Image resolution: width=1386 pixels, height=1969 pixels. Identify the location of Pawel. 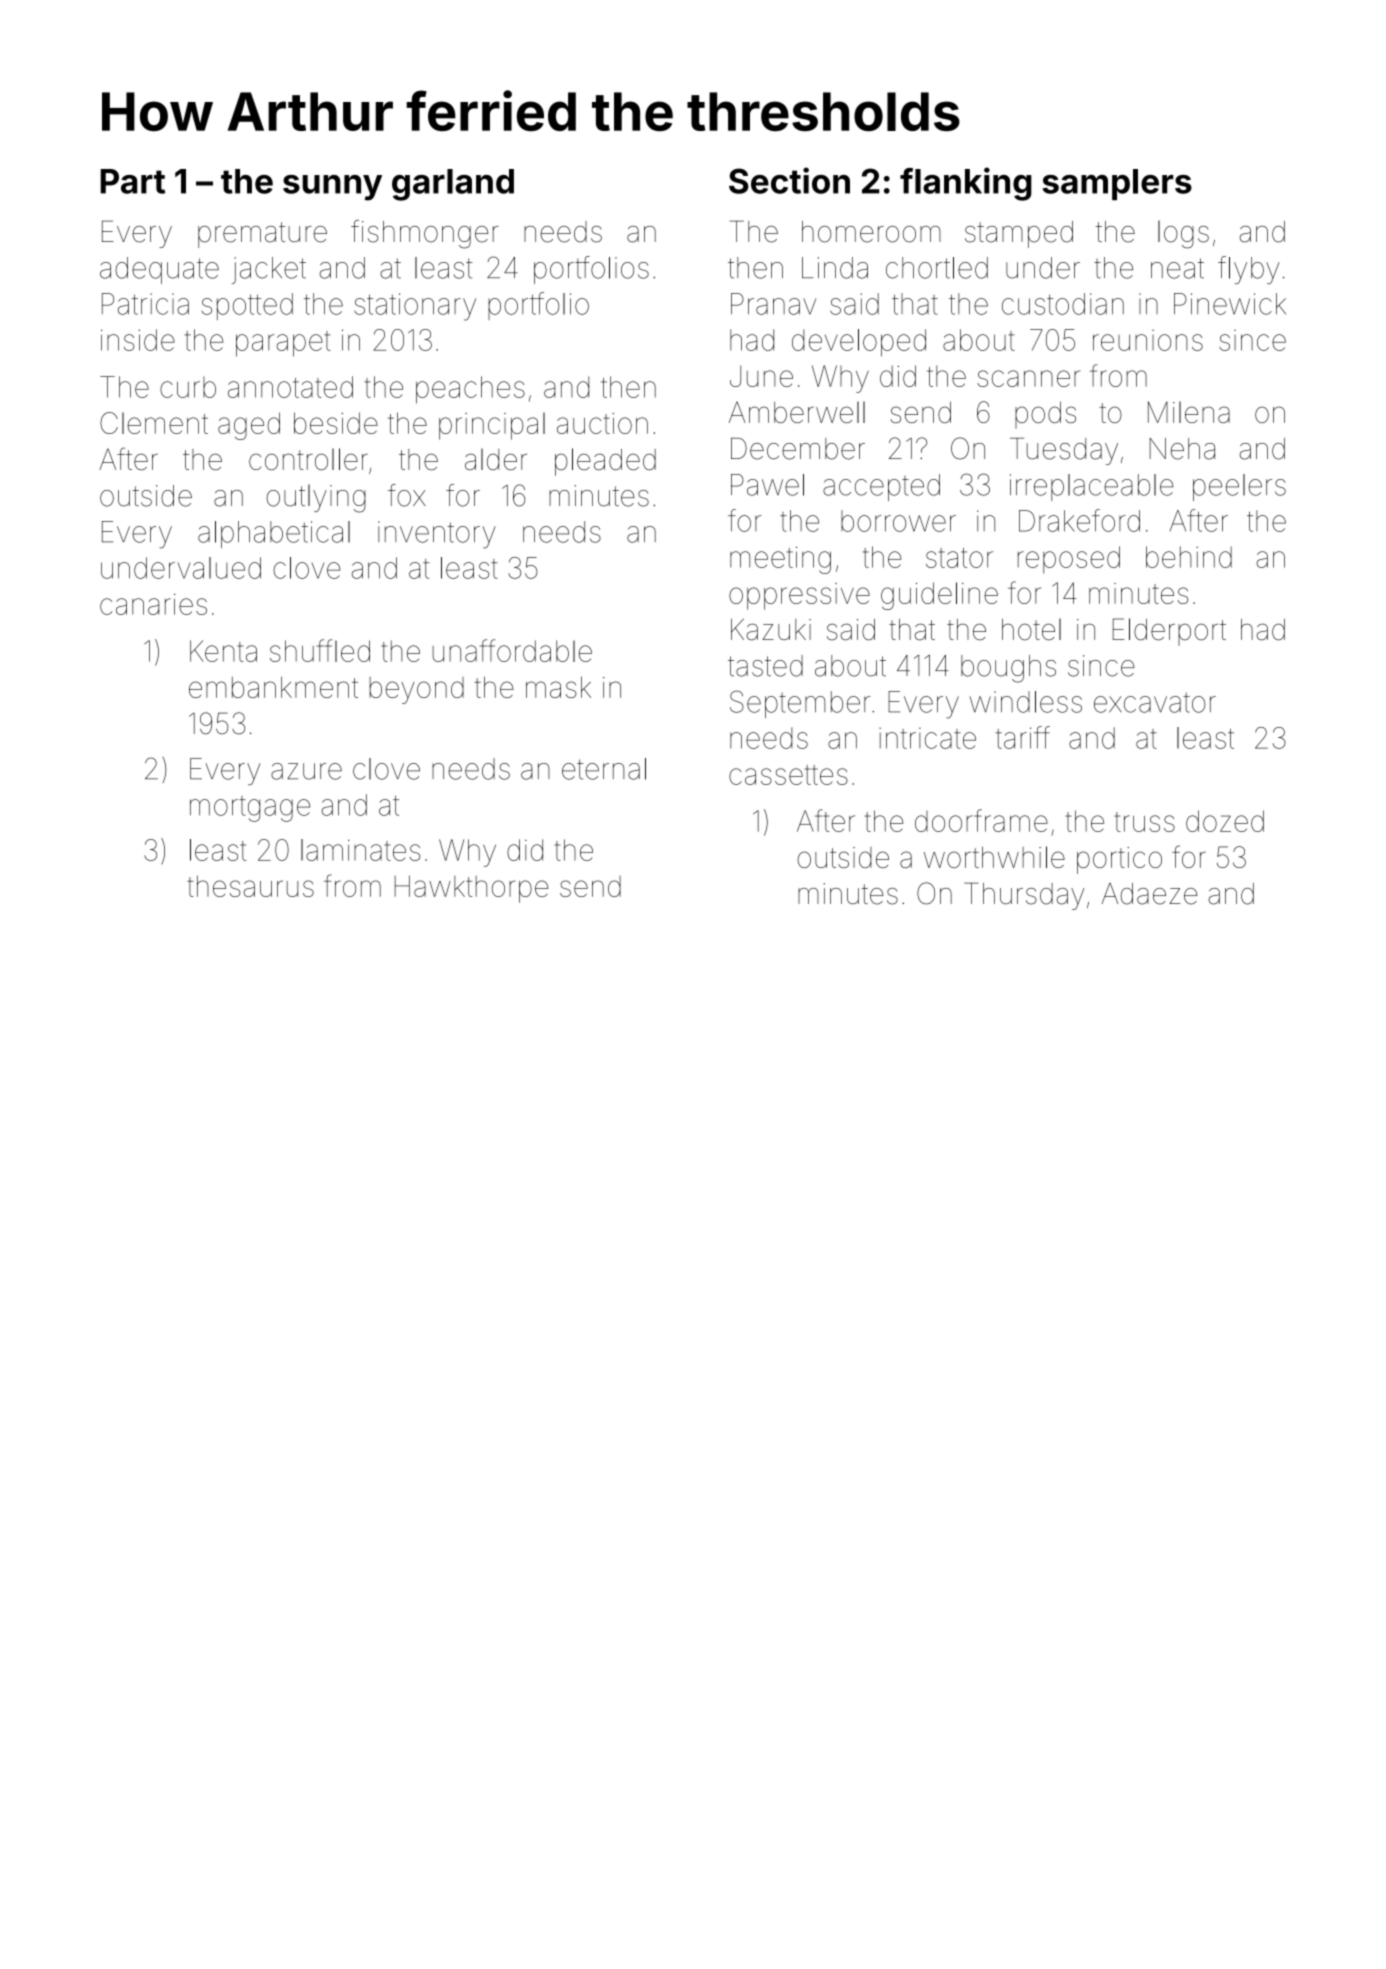
(767, 485).
